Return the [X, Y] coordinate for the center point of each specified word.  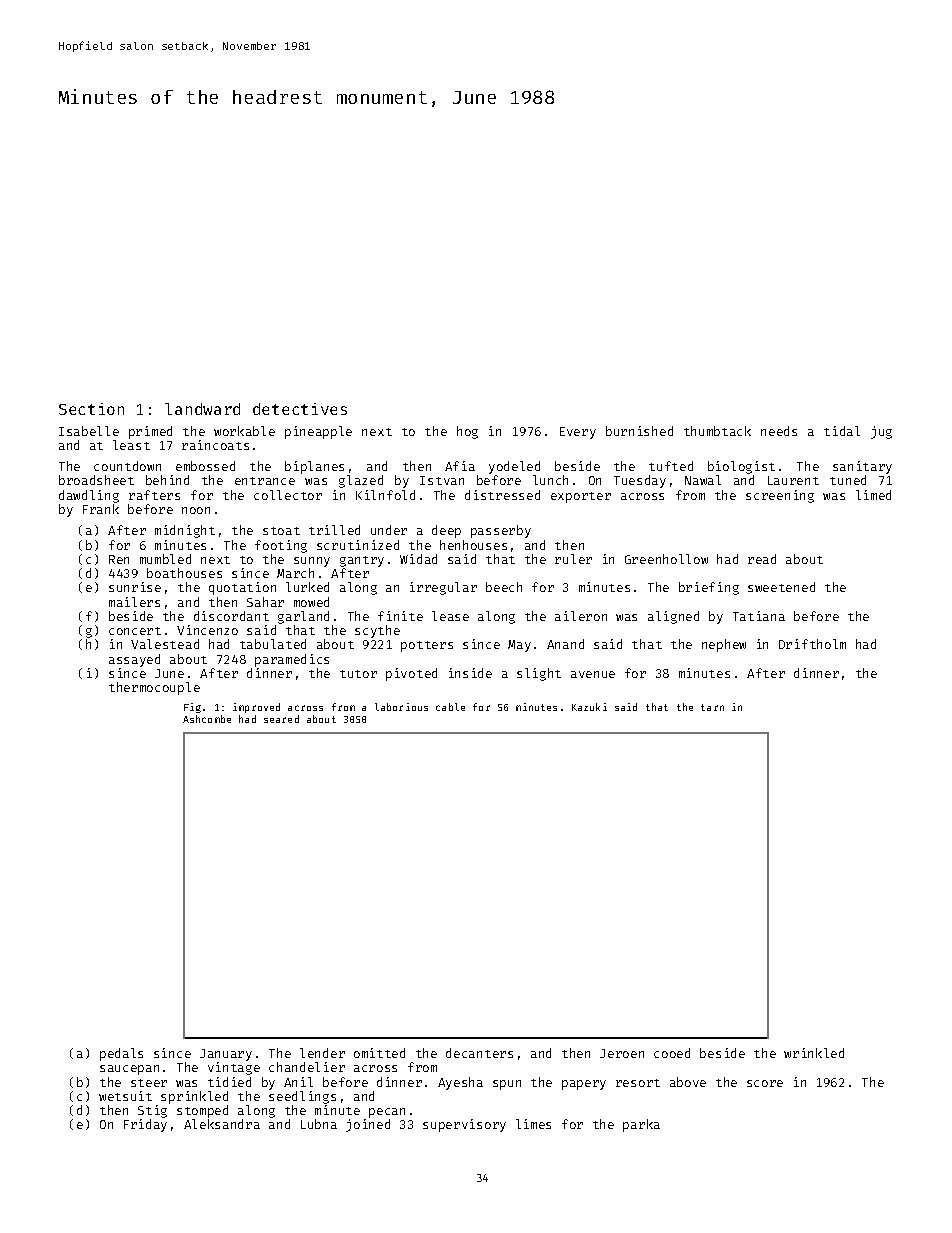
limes [533, 1124]
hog [467, 432]
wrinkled [814, 1053]
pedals [121, 1054]
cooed [672, 1053]
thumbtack [717, 431]
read [762, 559]
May [519, 646]
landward [202, 409]
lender [322, 1053]
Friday [145, 1125]
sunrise [135, 587]
